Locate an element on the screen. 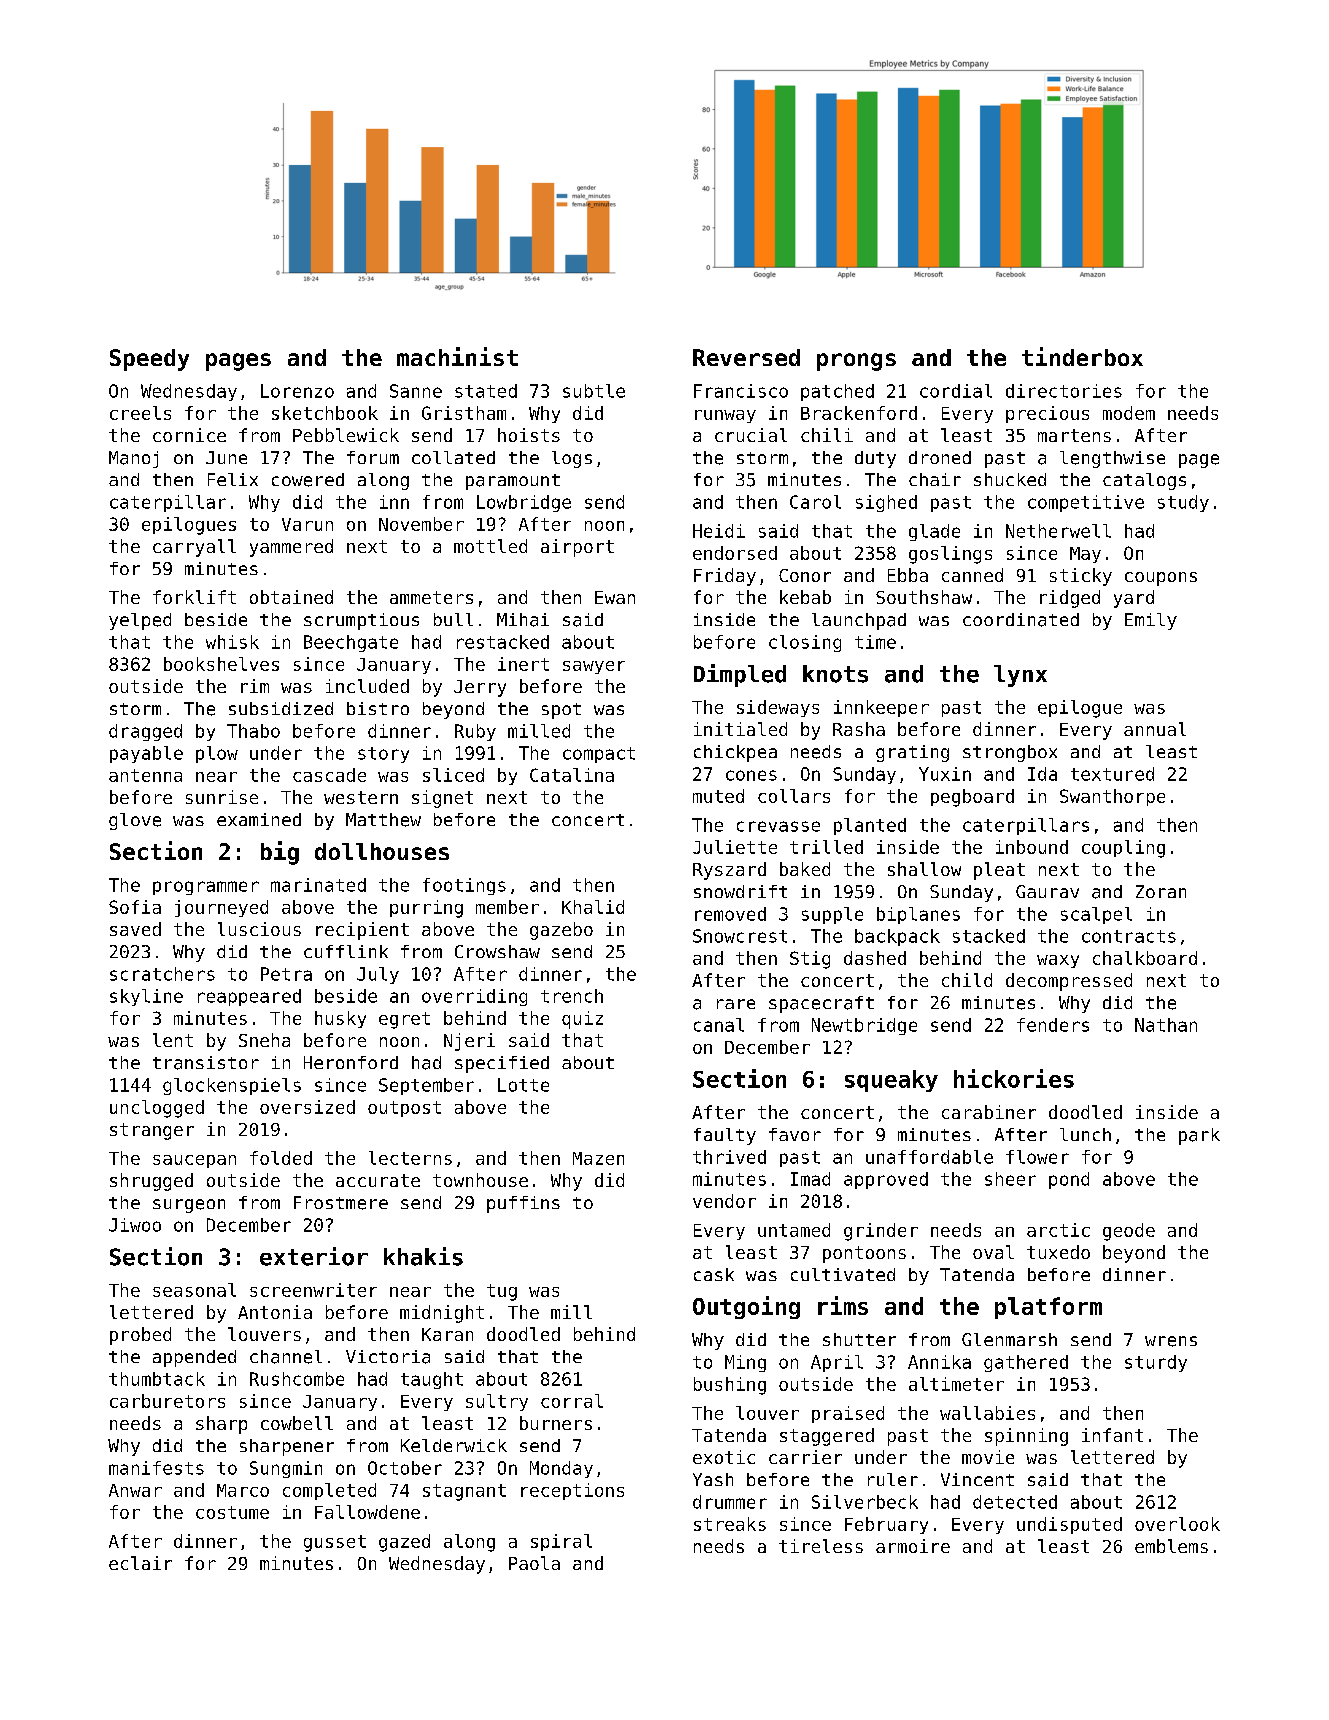  scalpel is located at coordinates (1096, 915).
